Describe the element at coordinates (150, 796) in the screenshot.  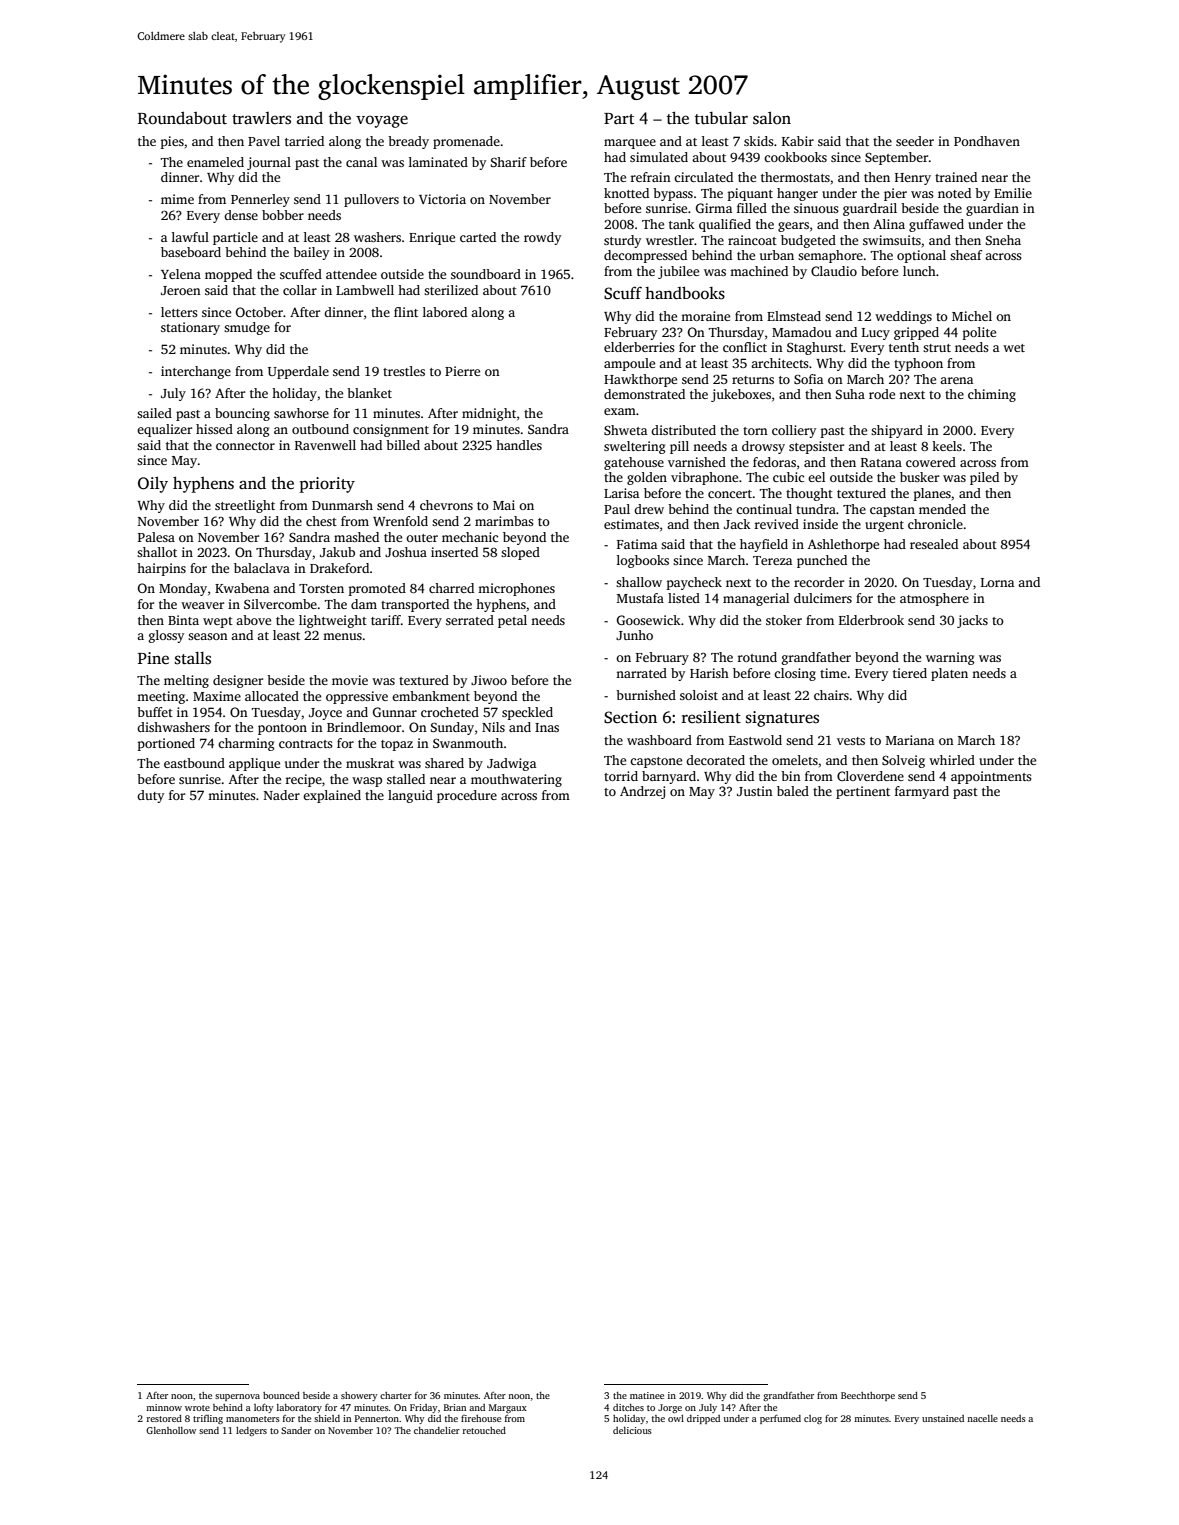
I see `duty` at that location.
